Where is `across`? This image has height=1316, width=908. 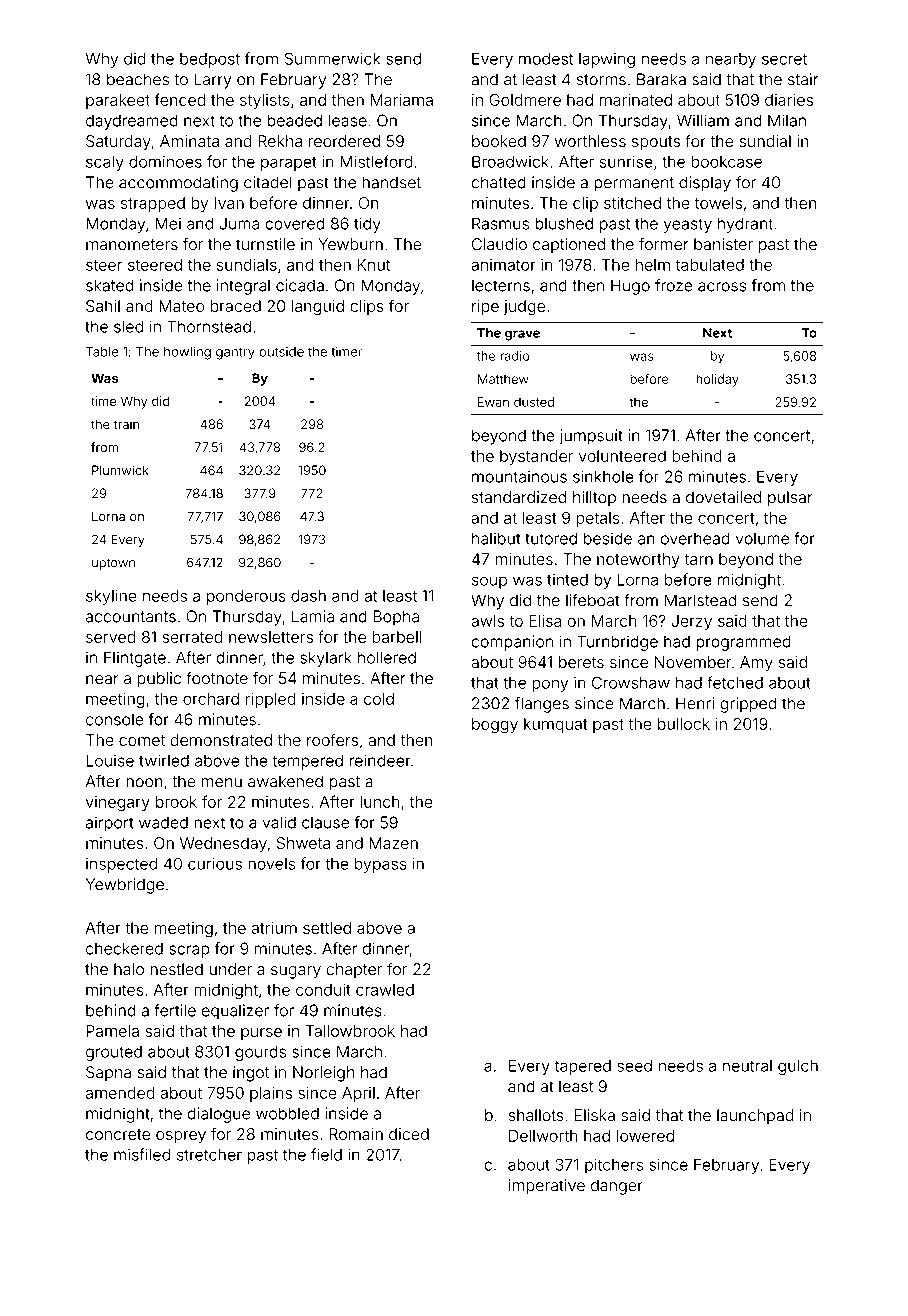
across is located at coordinates (722, 287).
